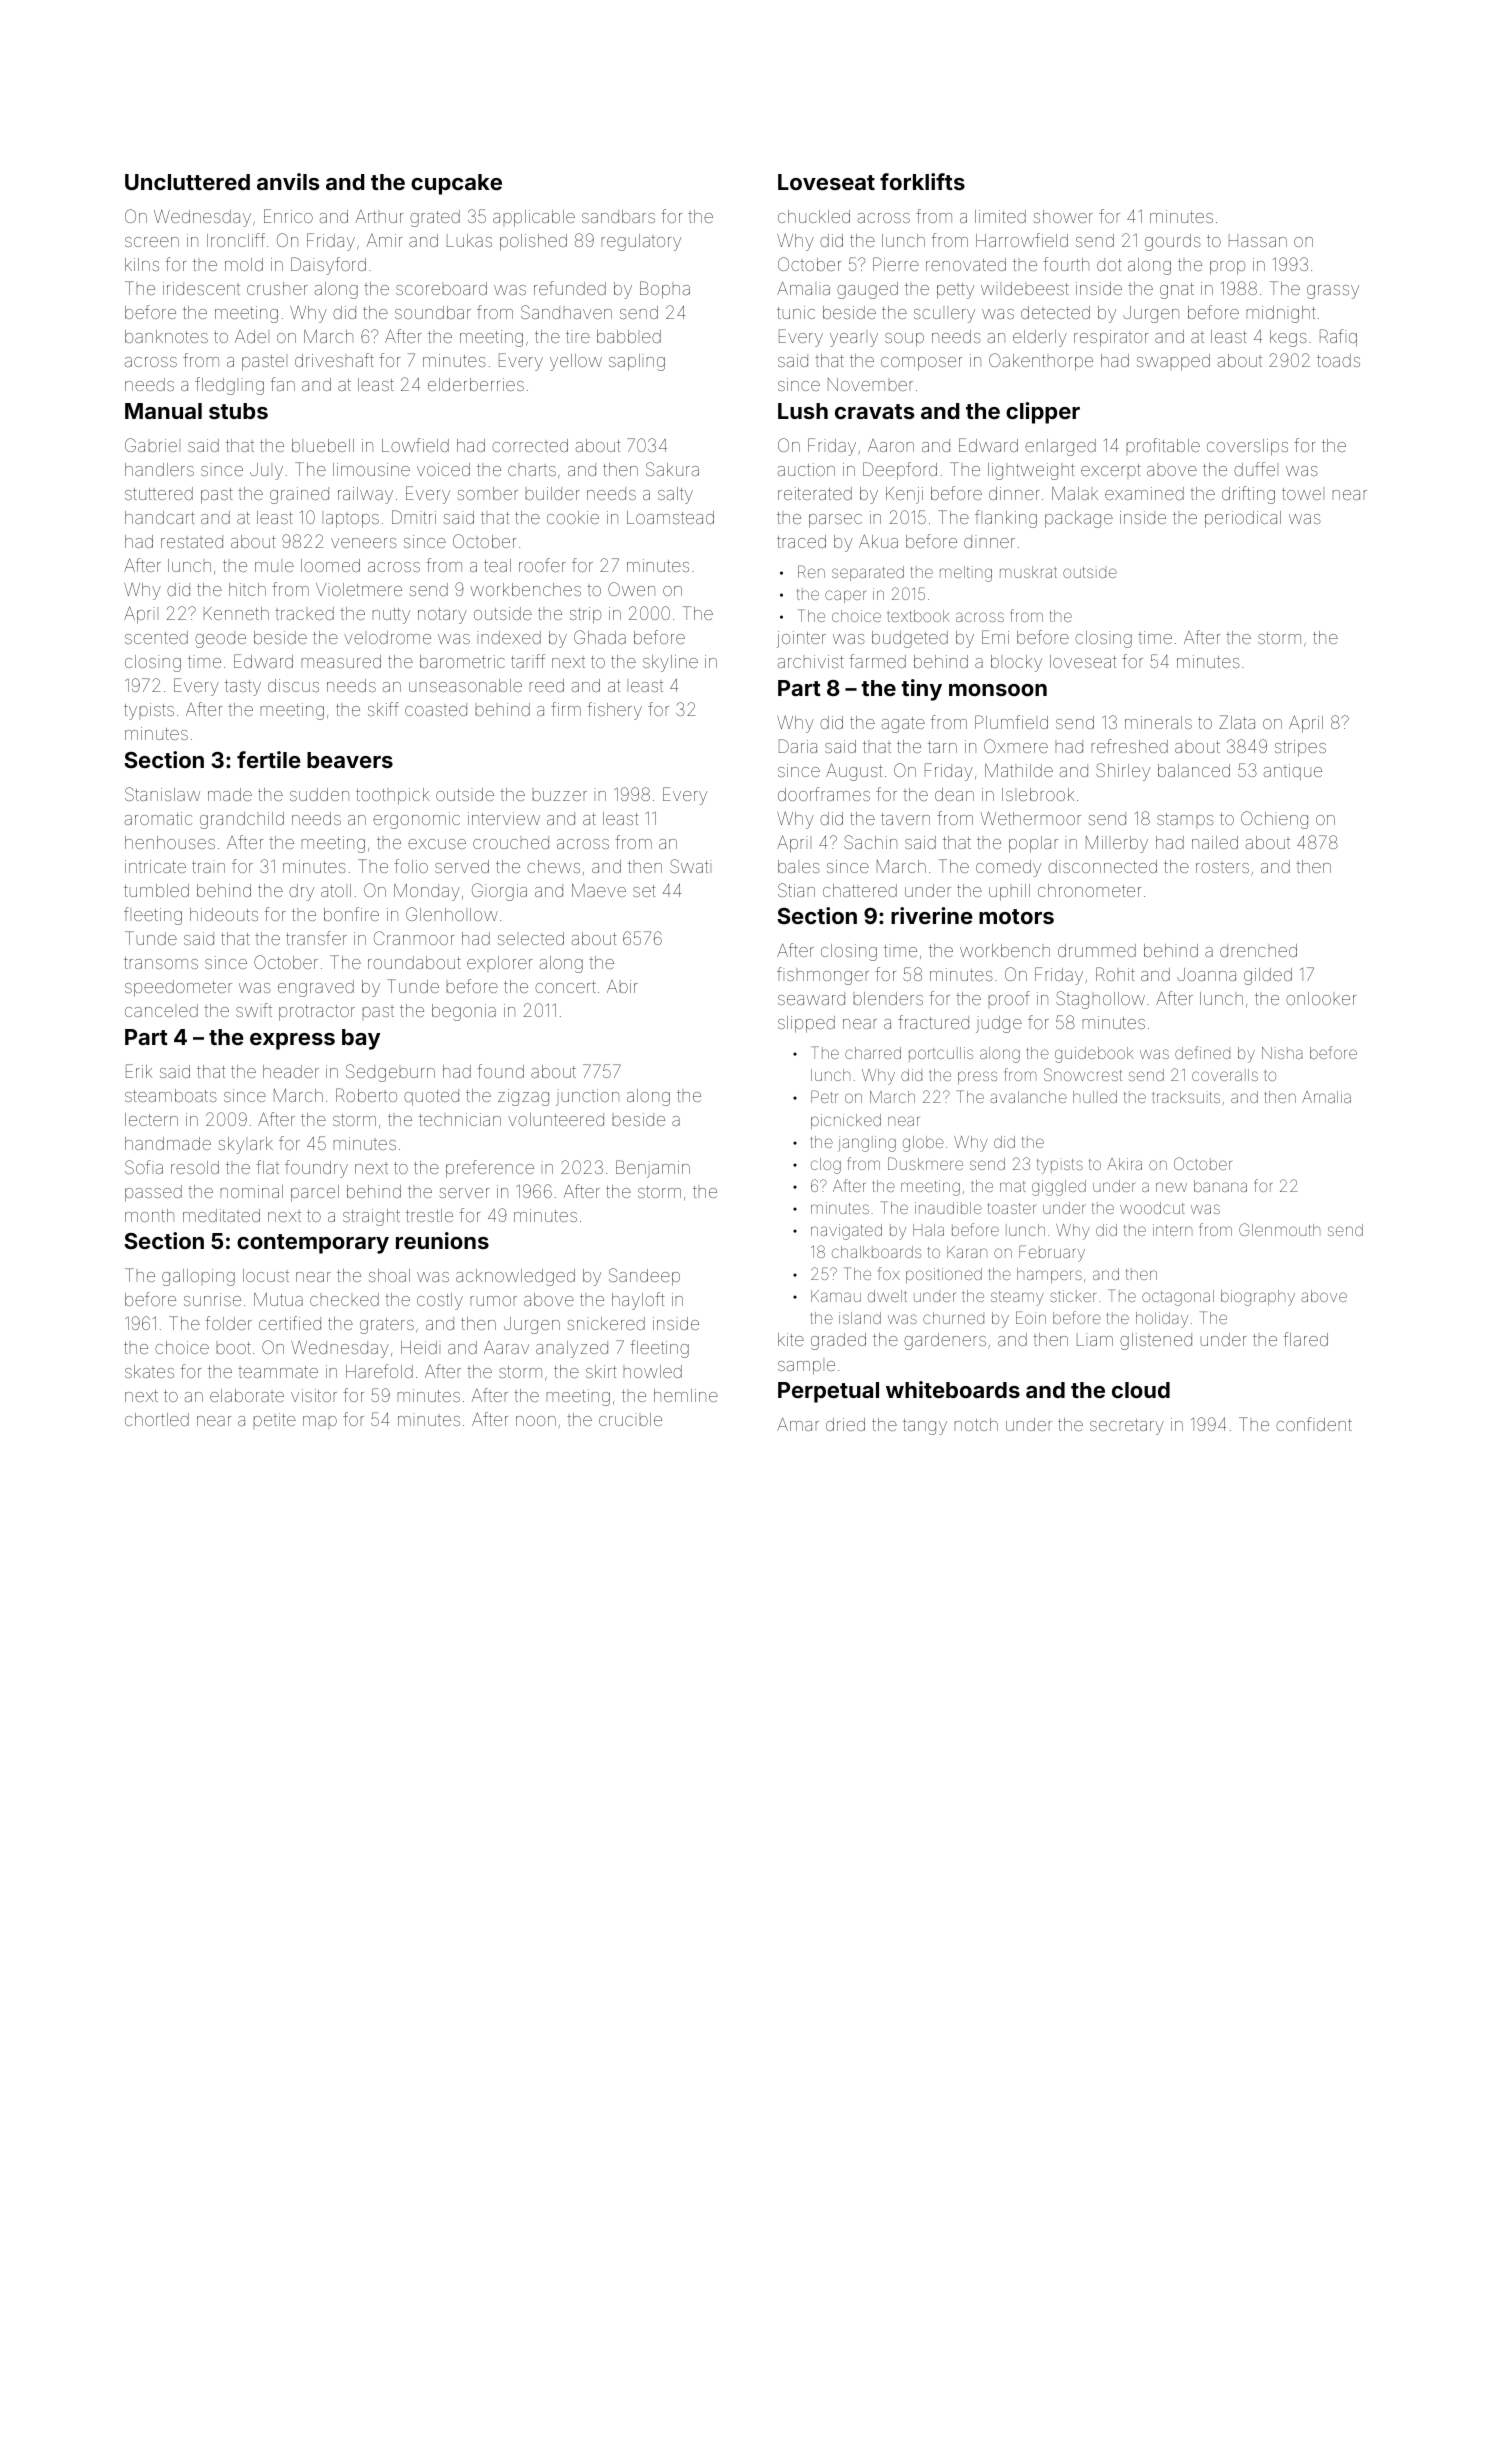 This image has height=2464, width=1496. I want to click on handcart, so click(160, 517).
